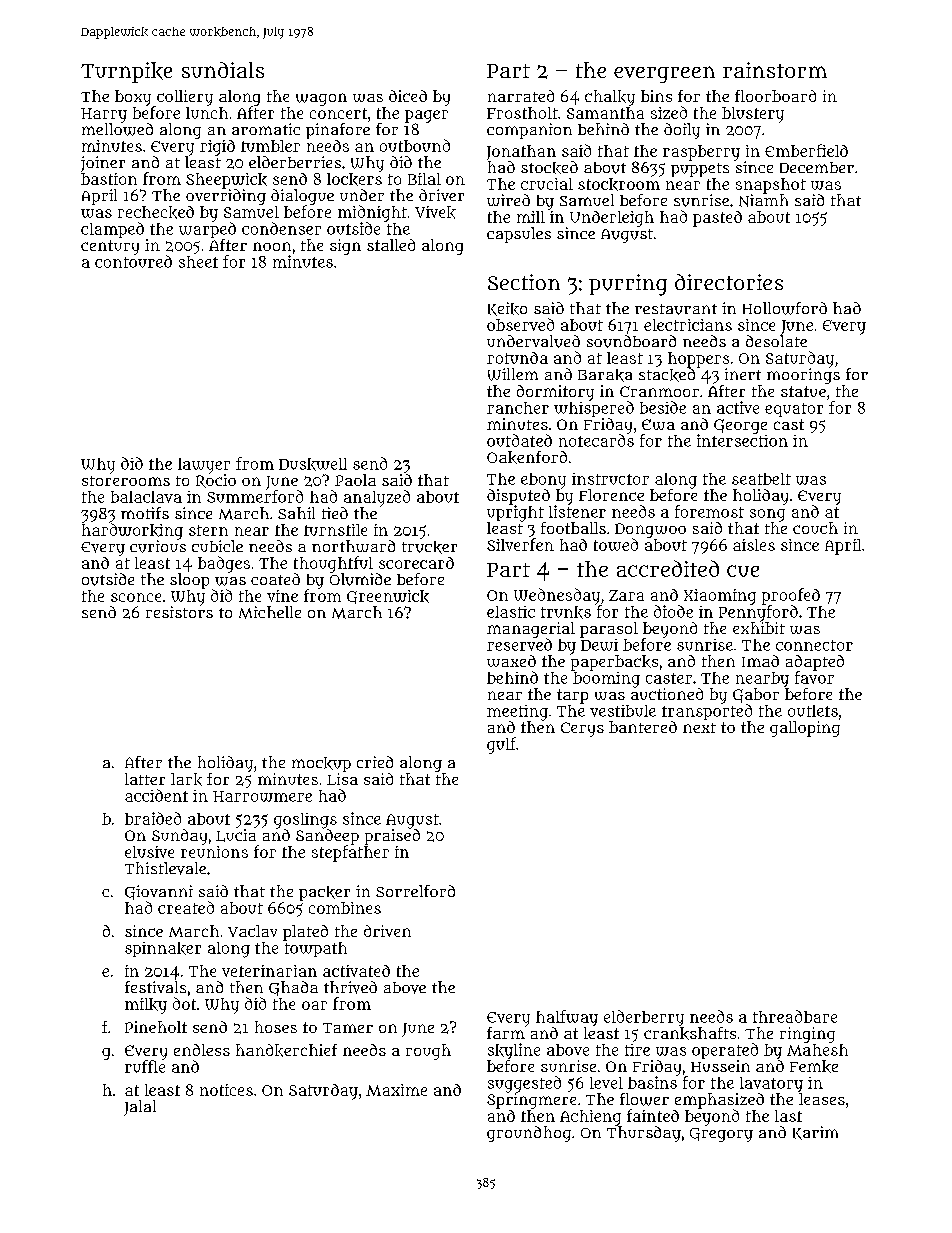 Image resolution: width=952 pixels, height=1233 pixels. I want to click on sconce, so click(136, 597).
